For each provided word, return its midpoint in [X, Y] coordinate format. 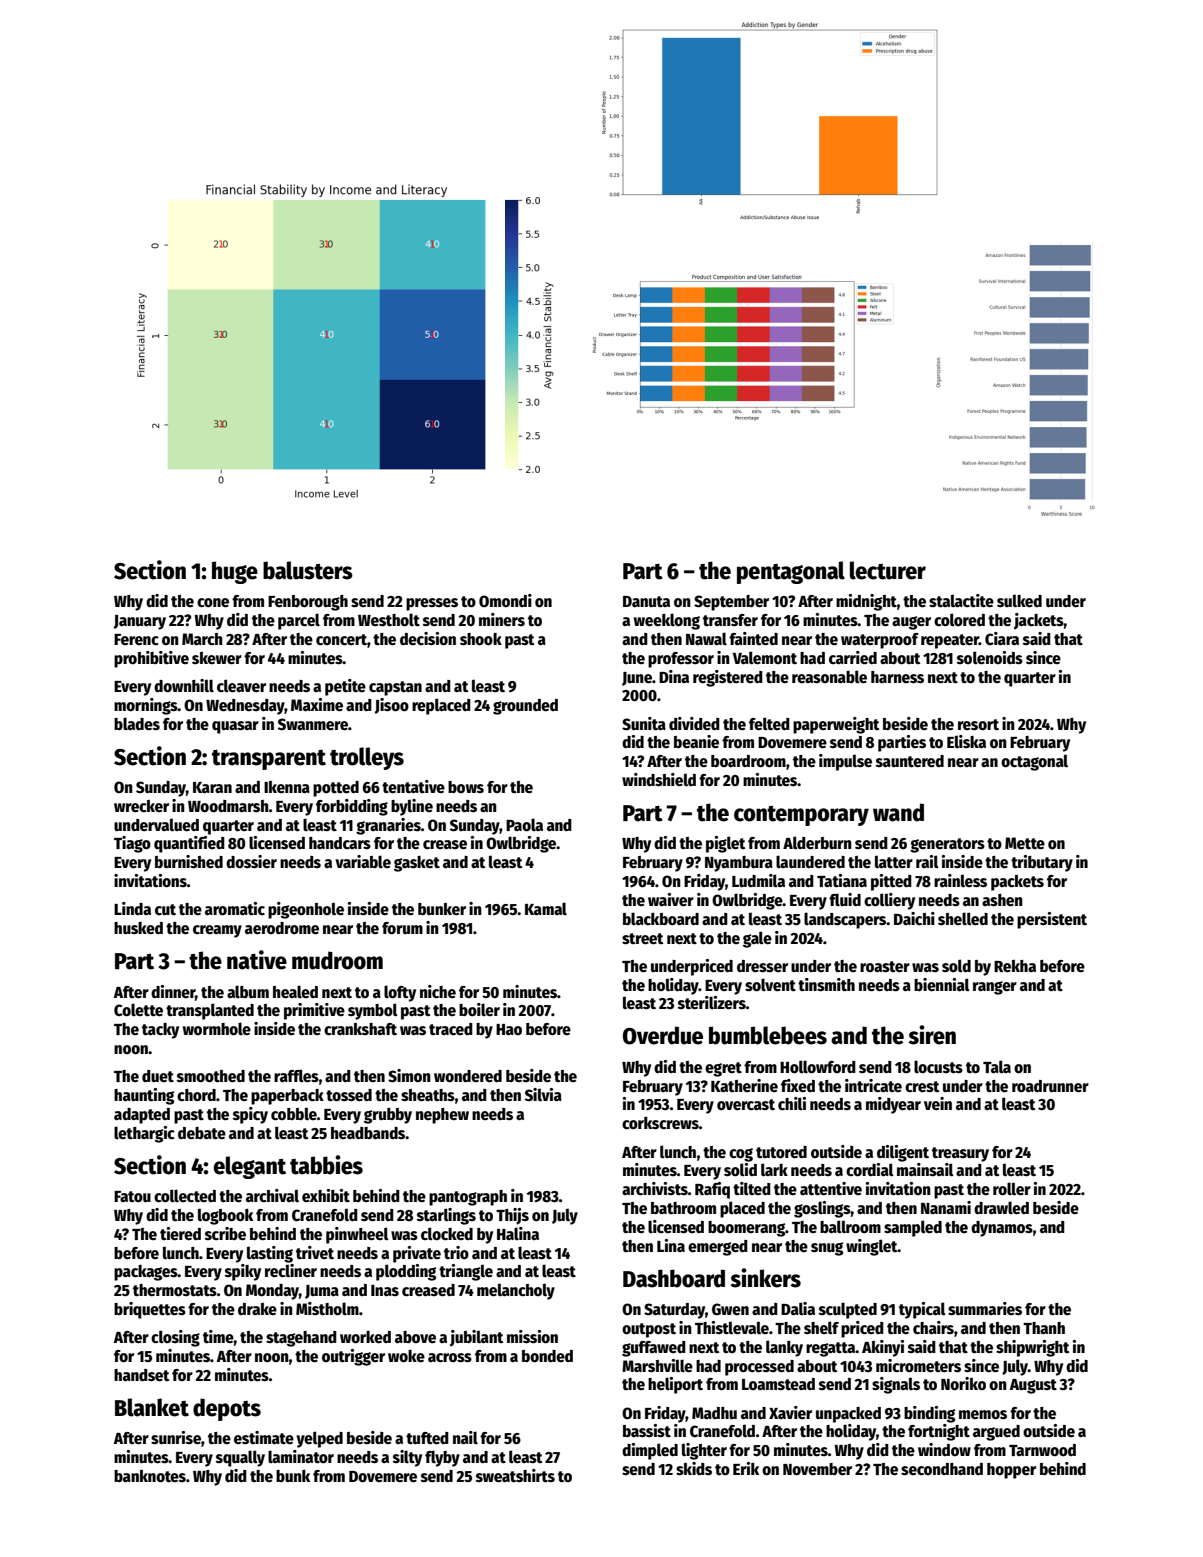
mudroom [337, 960]
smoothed [211, 1076]
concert [341, 640]
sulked [1019, 601]
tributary [1042, 863]
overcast [746, 1105]
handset [141, 1375]
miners [502, 619]
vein [938, 1103]
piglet [725, 844]
